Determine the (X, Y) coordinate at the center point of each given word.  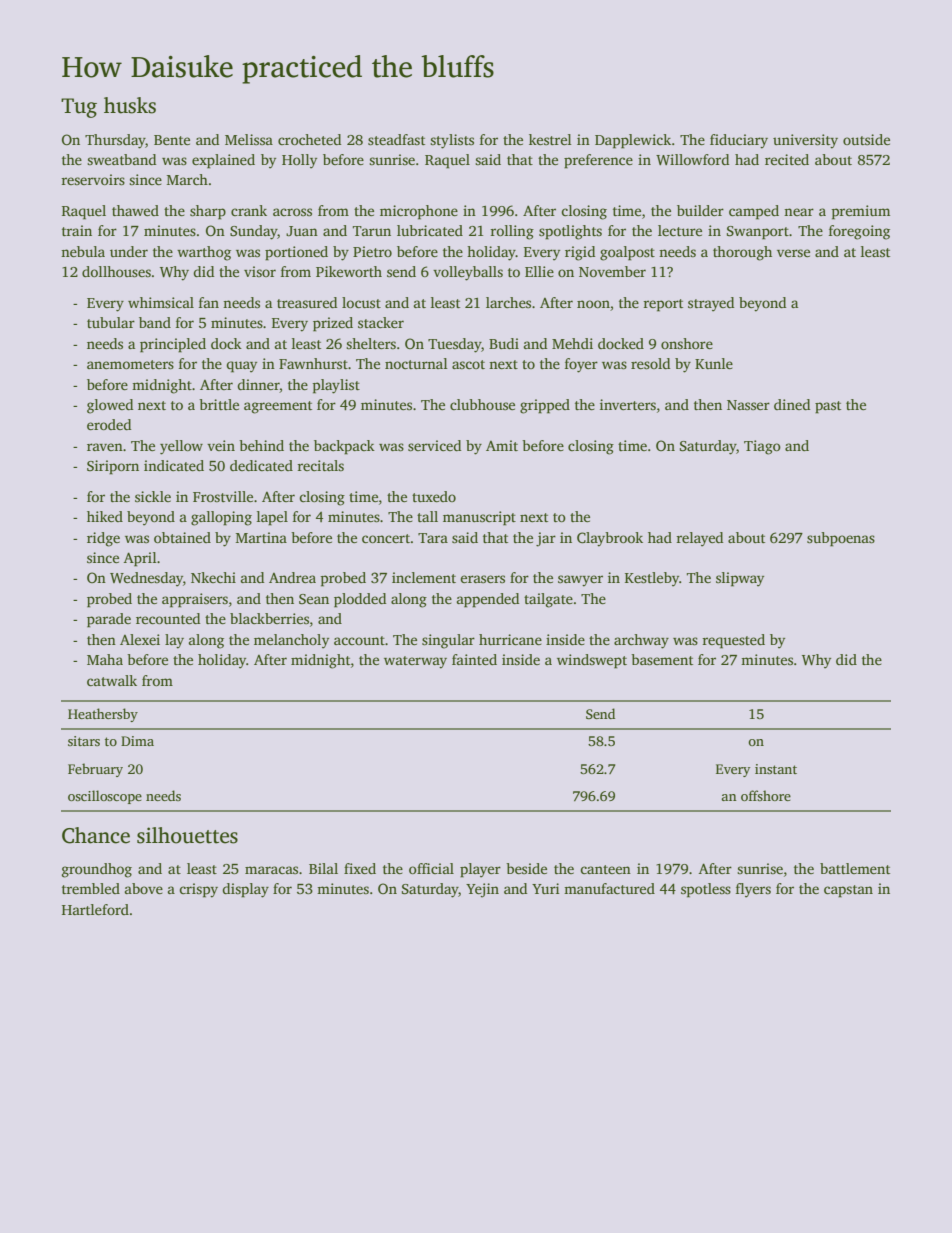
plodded (360, 600)
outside (866, 139)
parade (109, 620)
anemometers (130, 364)
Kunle (714, 363)
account (359, 640)
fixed (360, 868)
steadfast (396, 139)
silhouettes (187, 835)
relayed (699, 539)
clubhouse (482, 404)
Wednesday (146, 579)
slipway (740, 579)
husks (130, 105)
